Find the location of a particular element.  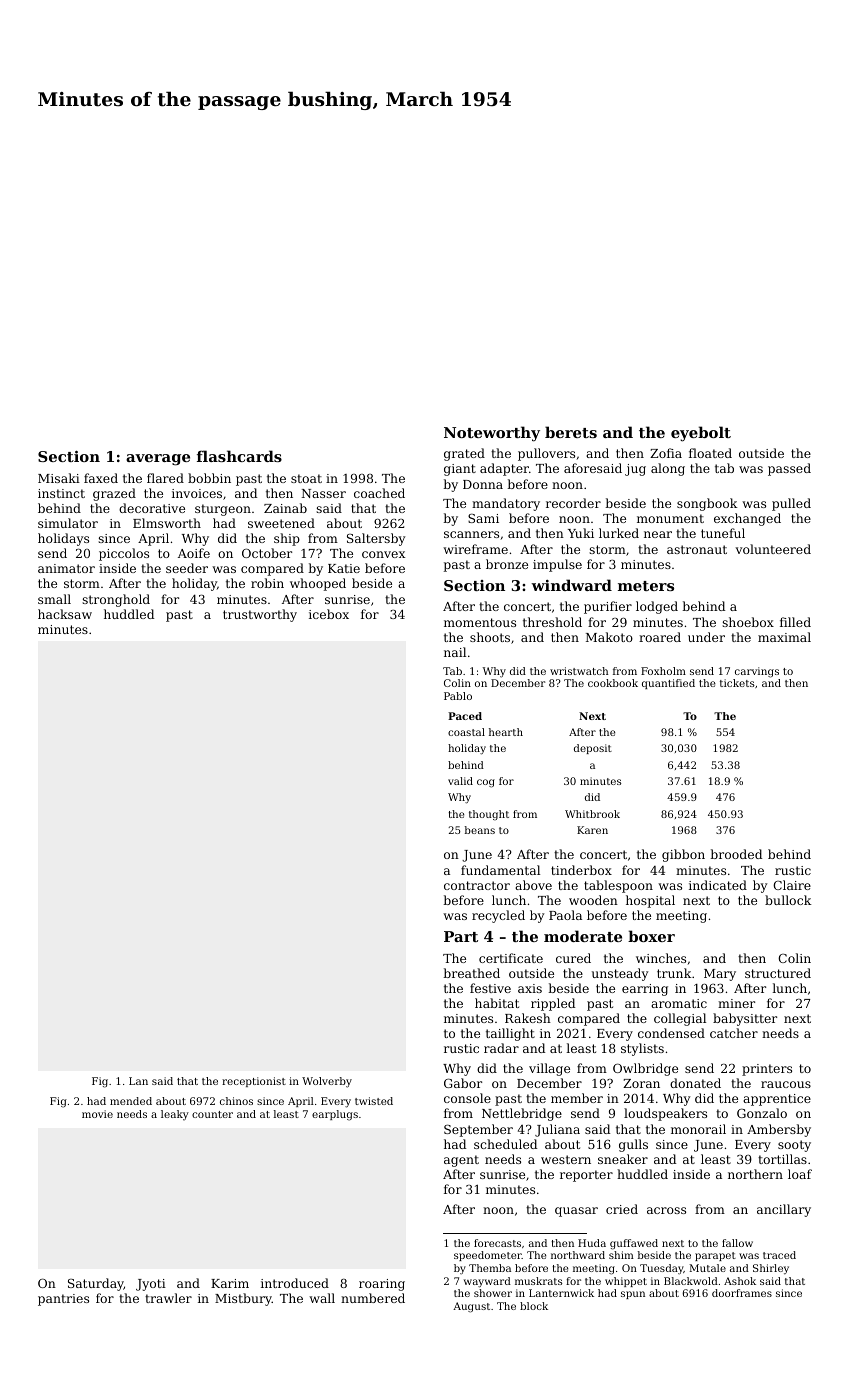

September is located at coordinates (478, 1130).
